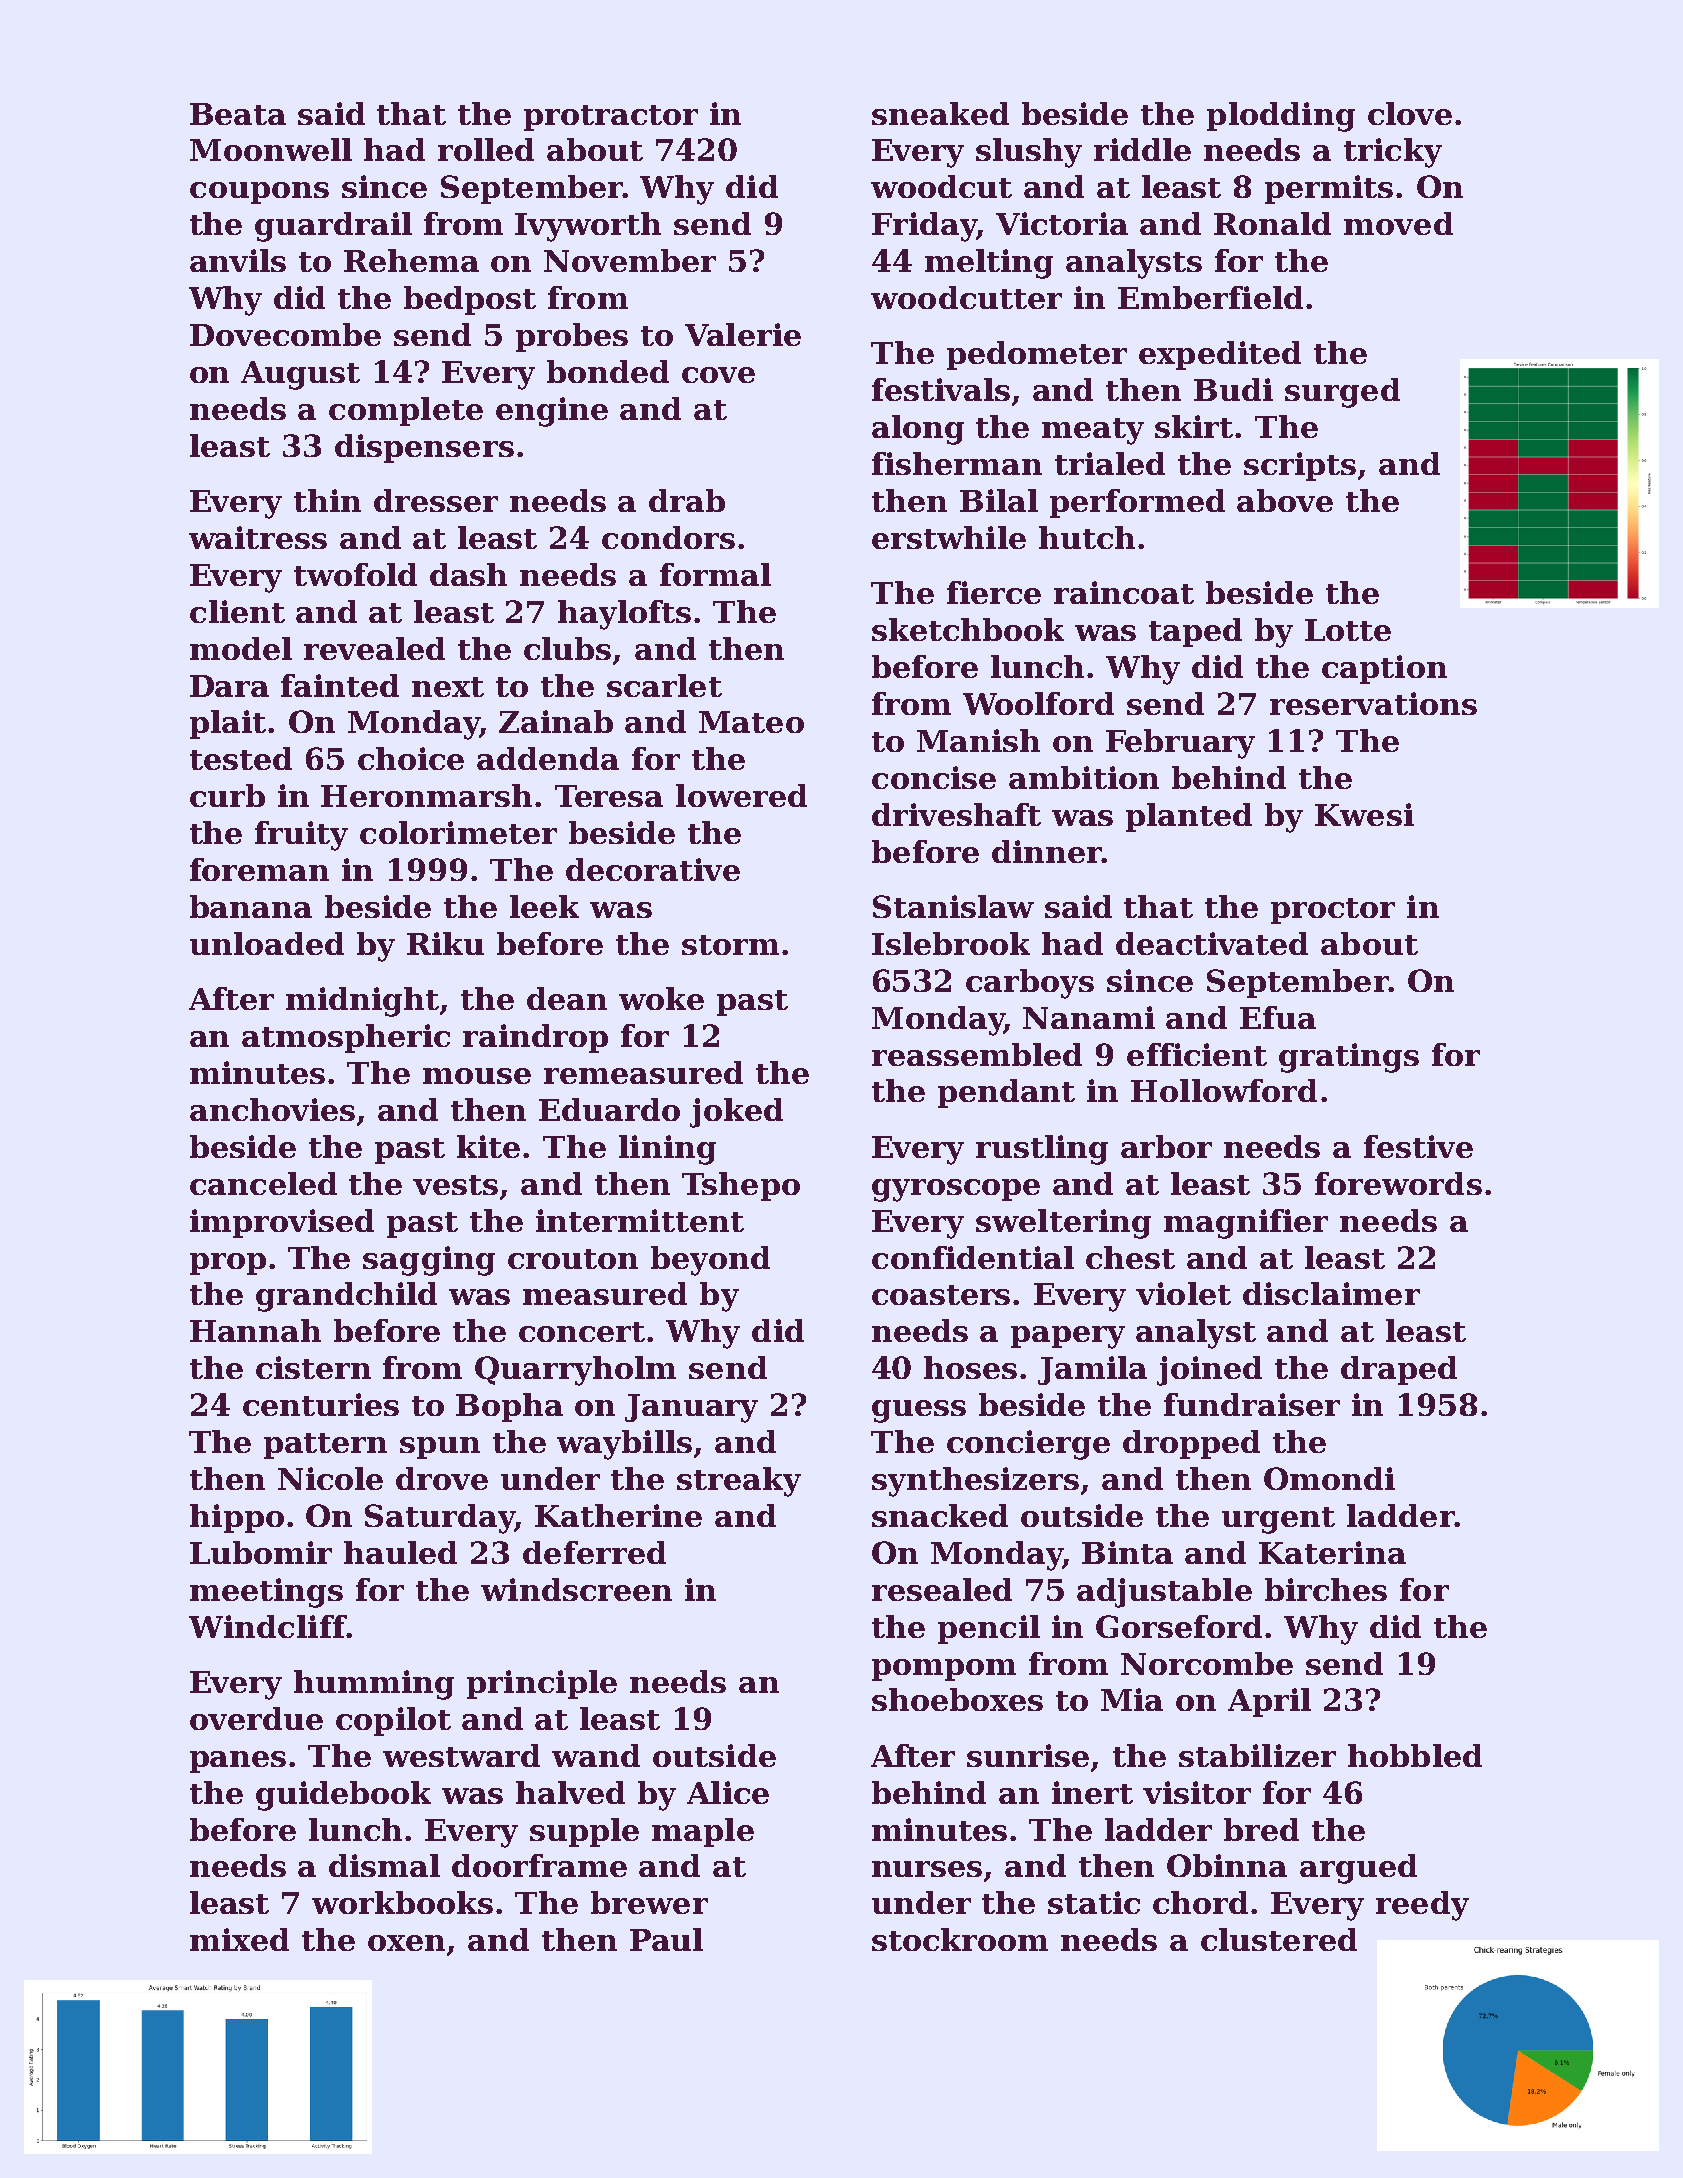  What do you see at coordinates (1195, 632) in the document?
I see `taped` at bounding box center [1195, 632].
